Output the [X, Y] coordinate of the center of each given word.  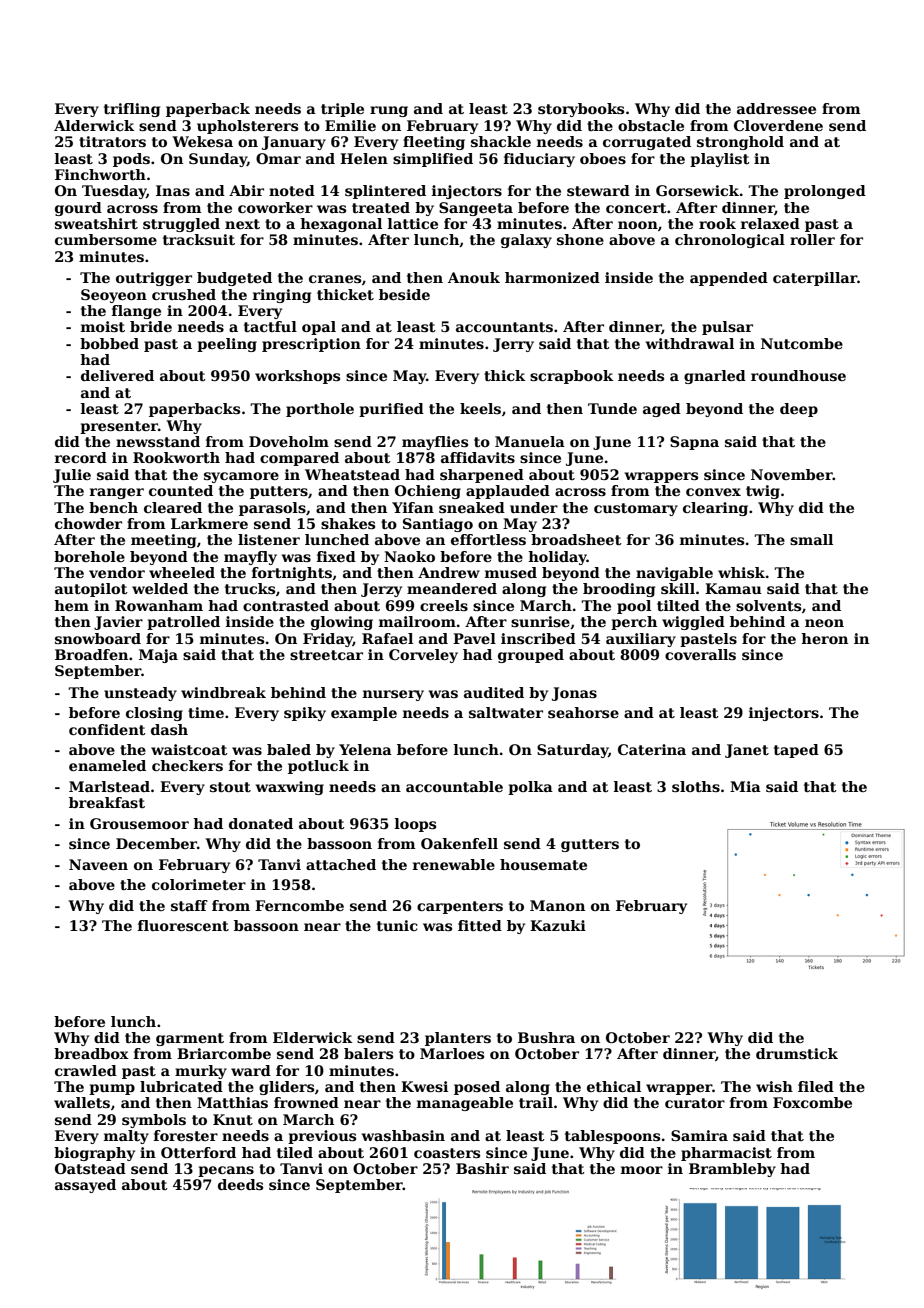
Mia [745, 786]
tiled [295, 1152]
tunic [397, 925]
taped [796, 751]
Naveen [98, 864]
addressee [776, 108]
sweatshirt [96, 223]
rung [389, 111]
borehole [89, 556]
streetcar [326, 655]
